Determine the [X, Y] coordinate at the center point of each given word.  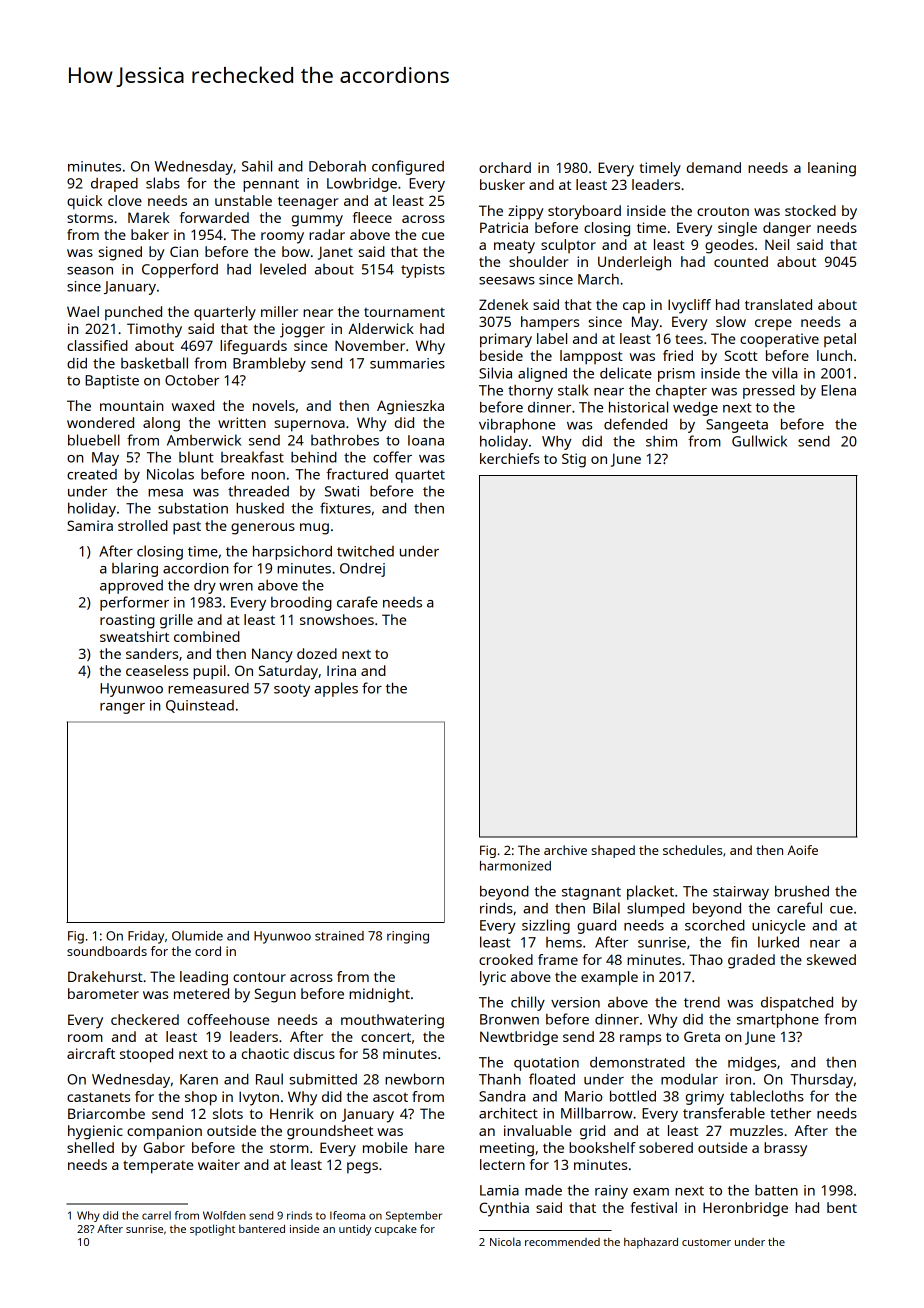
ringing [408, 937]
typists [423, 271]
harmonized [515, 866]
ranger [122, 708]
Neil [777, 244]
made [543, 1190]
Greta [702, 1036]
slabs [163, 183]
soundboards [107, 951]
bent [842, 1207]
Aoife [802, 850]
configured [408, 167]
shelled [90, 1147]
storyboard [584, 212]
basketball [154, 363]
